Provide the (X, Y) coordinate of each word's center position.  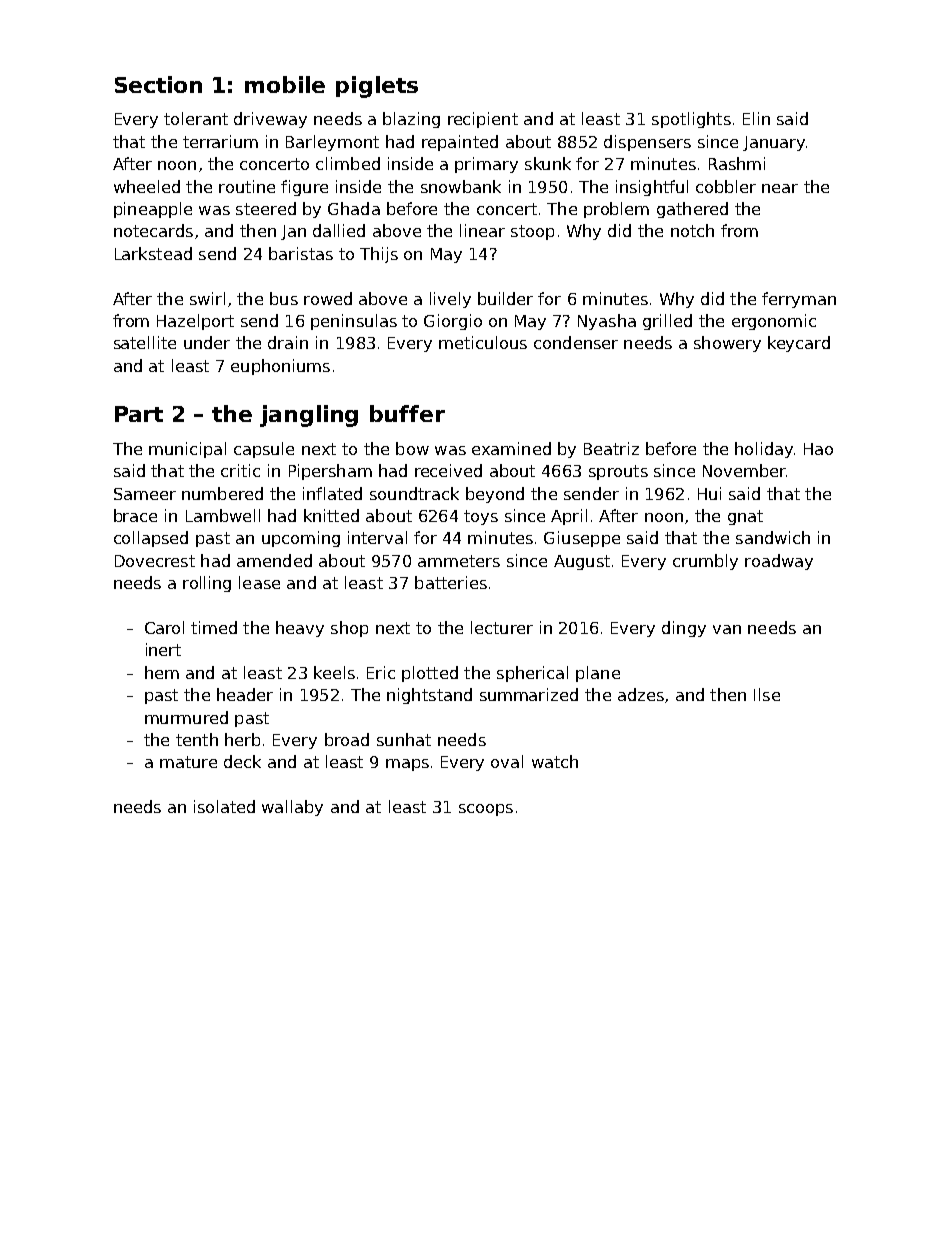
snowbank (461, 186)
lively (450, 300)
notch (692, 230)
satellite (145, 342)
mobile (285, 84)
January (774, 143)
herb (242, 739)
